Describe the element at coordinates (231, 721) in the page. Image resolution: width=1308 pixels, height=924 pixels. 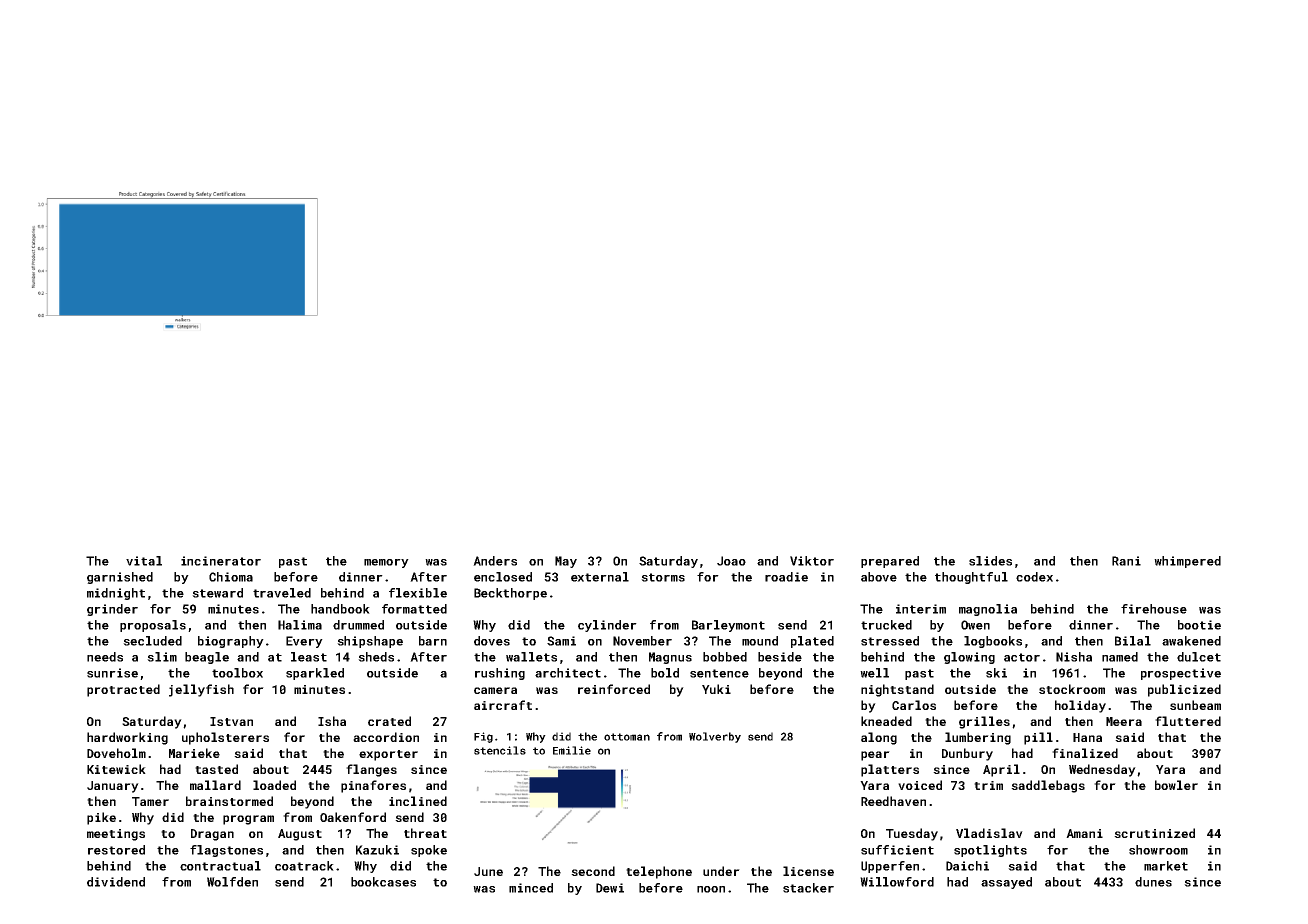
I see `Istvan` at that location.
